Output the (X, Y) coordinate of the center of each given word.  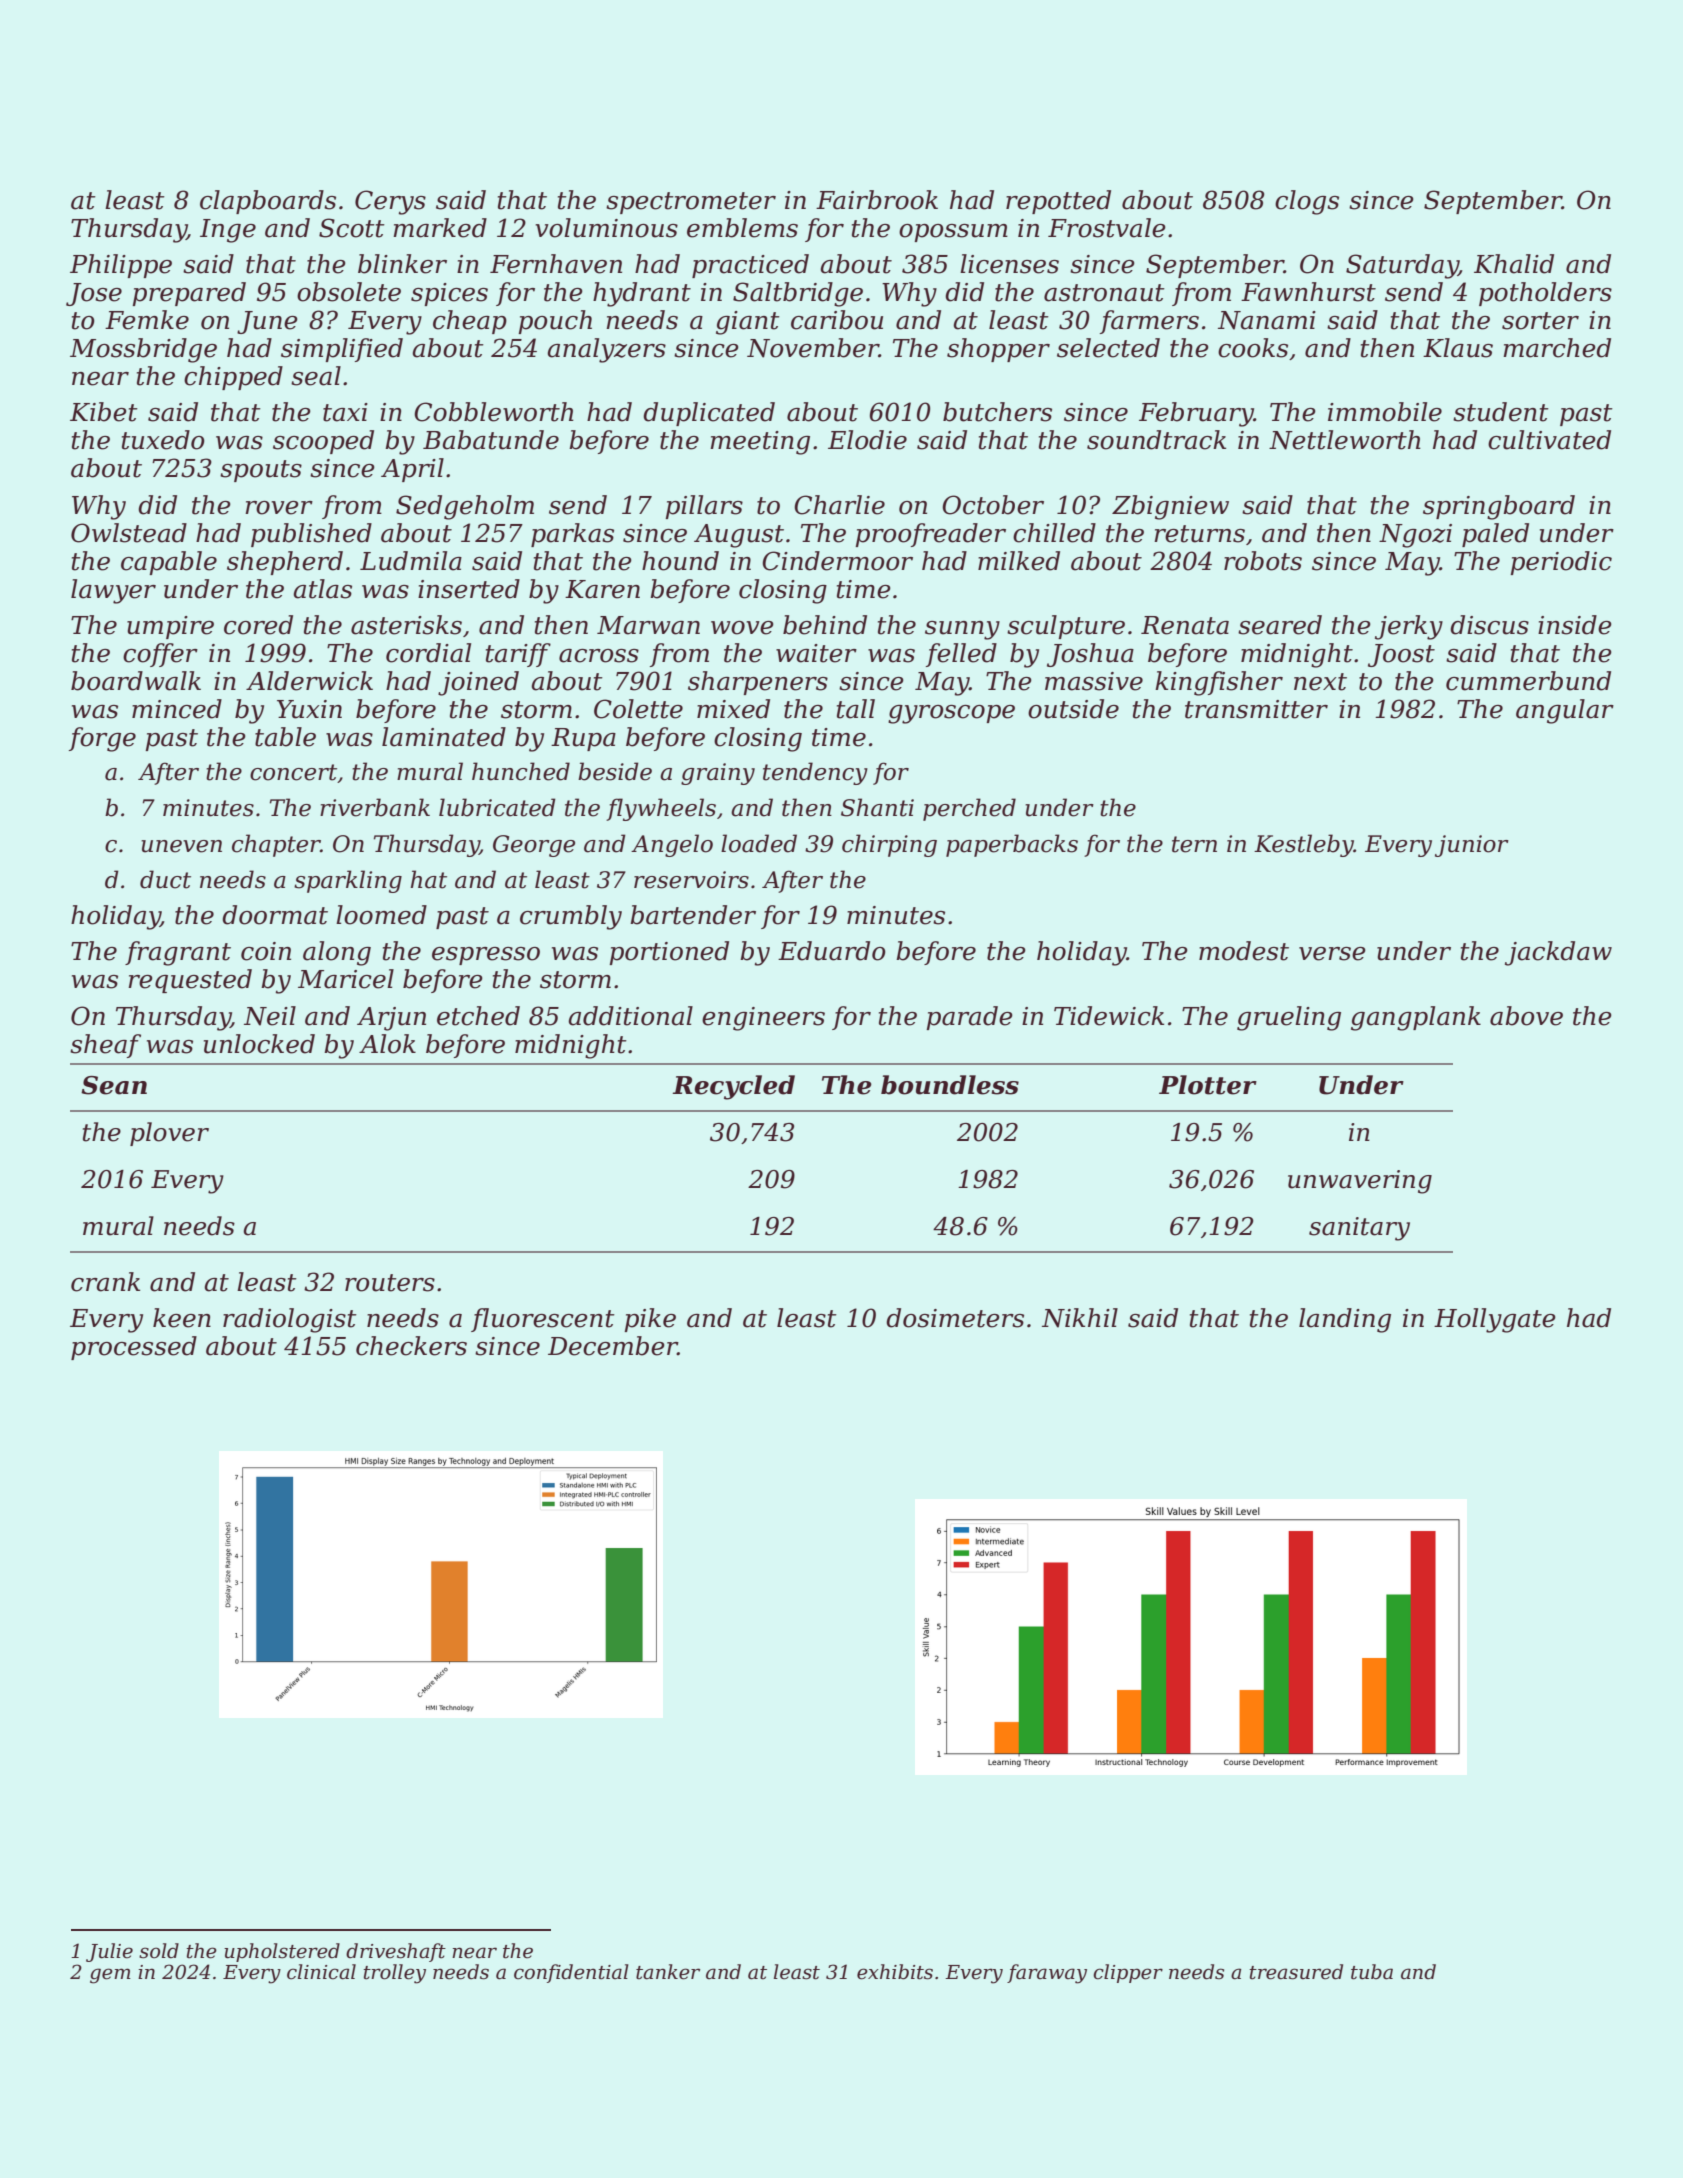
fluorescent (543, 1320)
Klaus (1458, 348)
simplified (342, 350)
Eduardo (832, 951)
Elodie (867, 440)
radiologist (290, 1320)
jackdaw (1558, 953)
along (337, 953)
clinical (321, 1972)
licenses (1009, 264)
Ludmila (411, 561)
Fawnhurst (1308, 292)
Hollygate (1495, 1320)
